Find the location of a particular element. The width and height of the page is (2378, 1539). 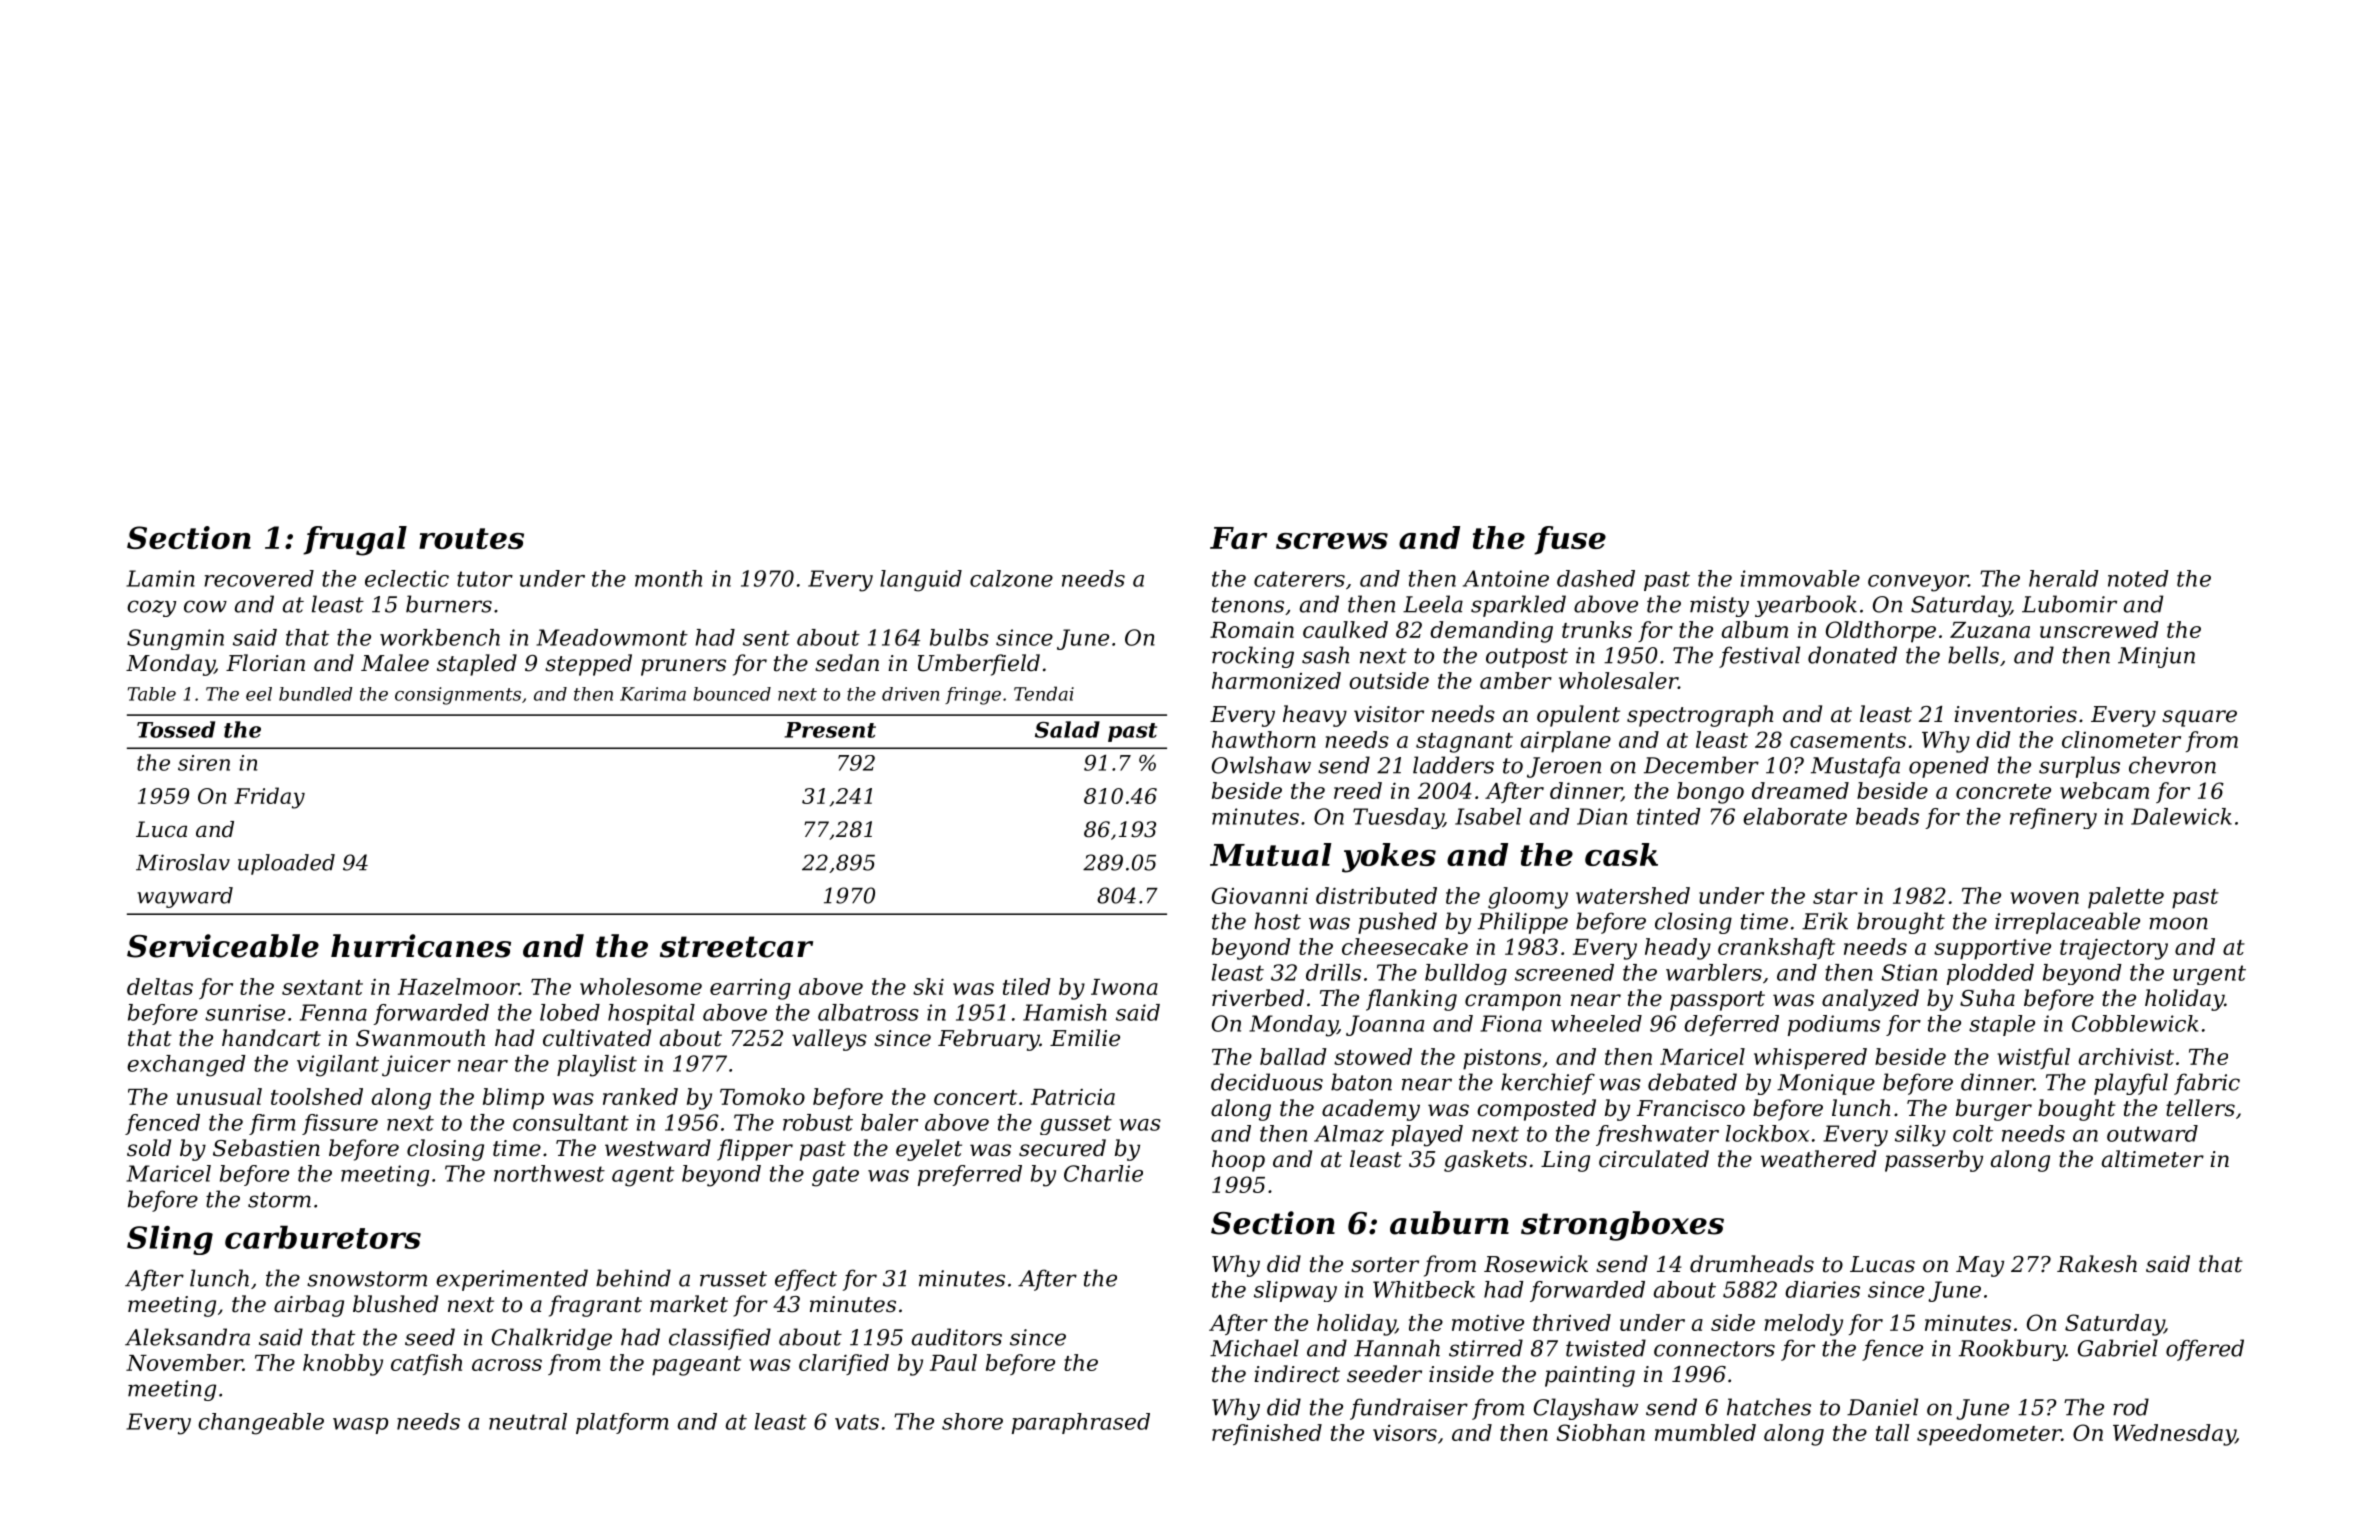

Joanna is located at coordinates (1385, 1025).
